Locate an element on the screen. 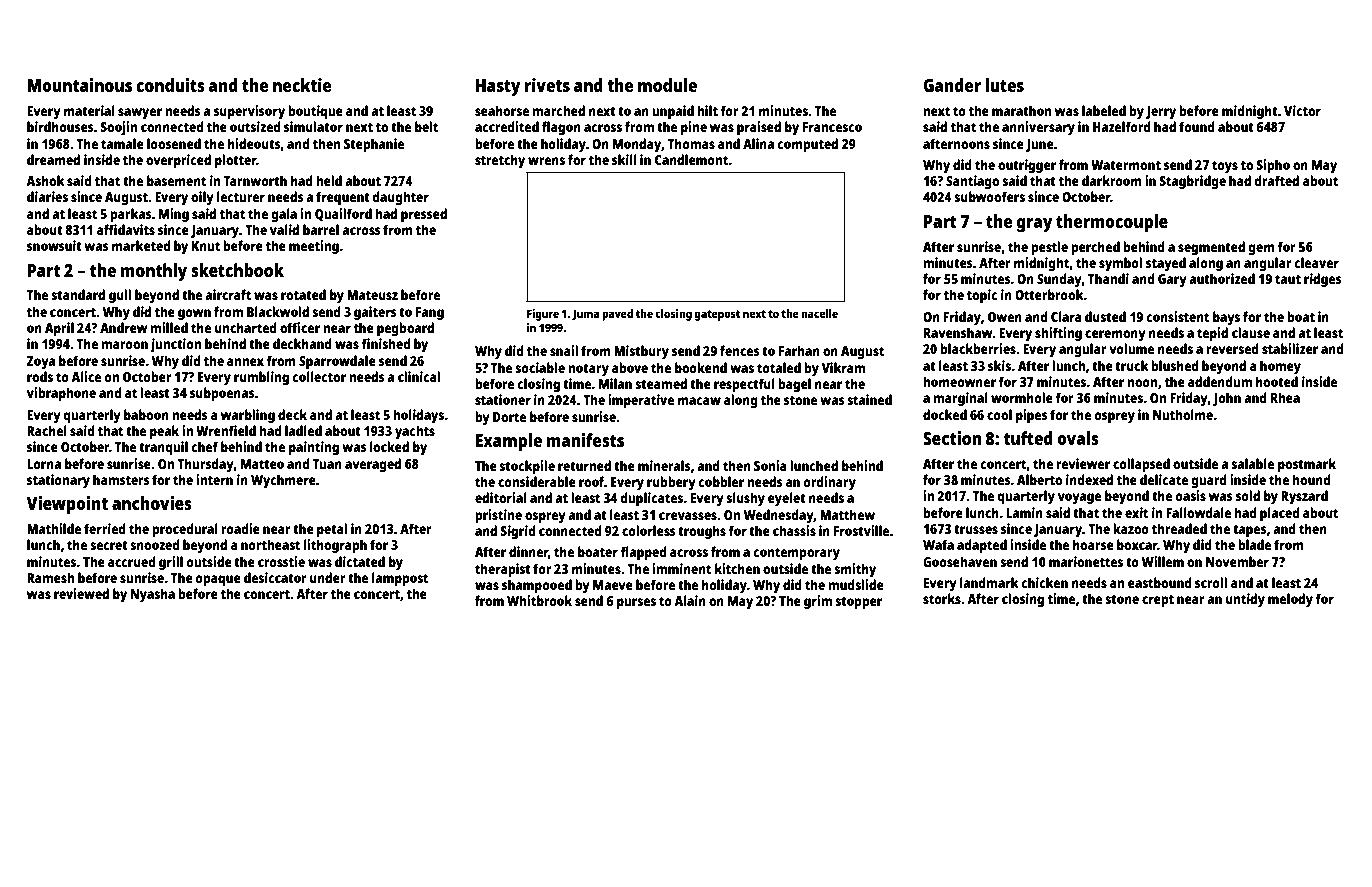 The image size is (1372, 887). crept is located at coordinates (1158, 601).
